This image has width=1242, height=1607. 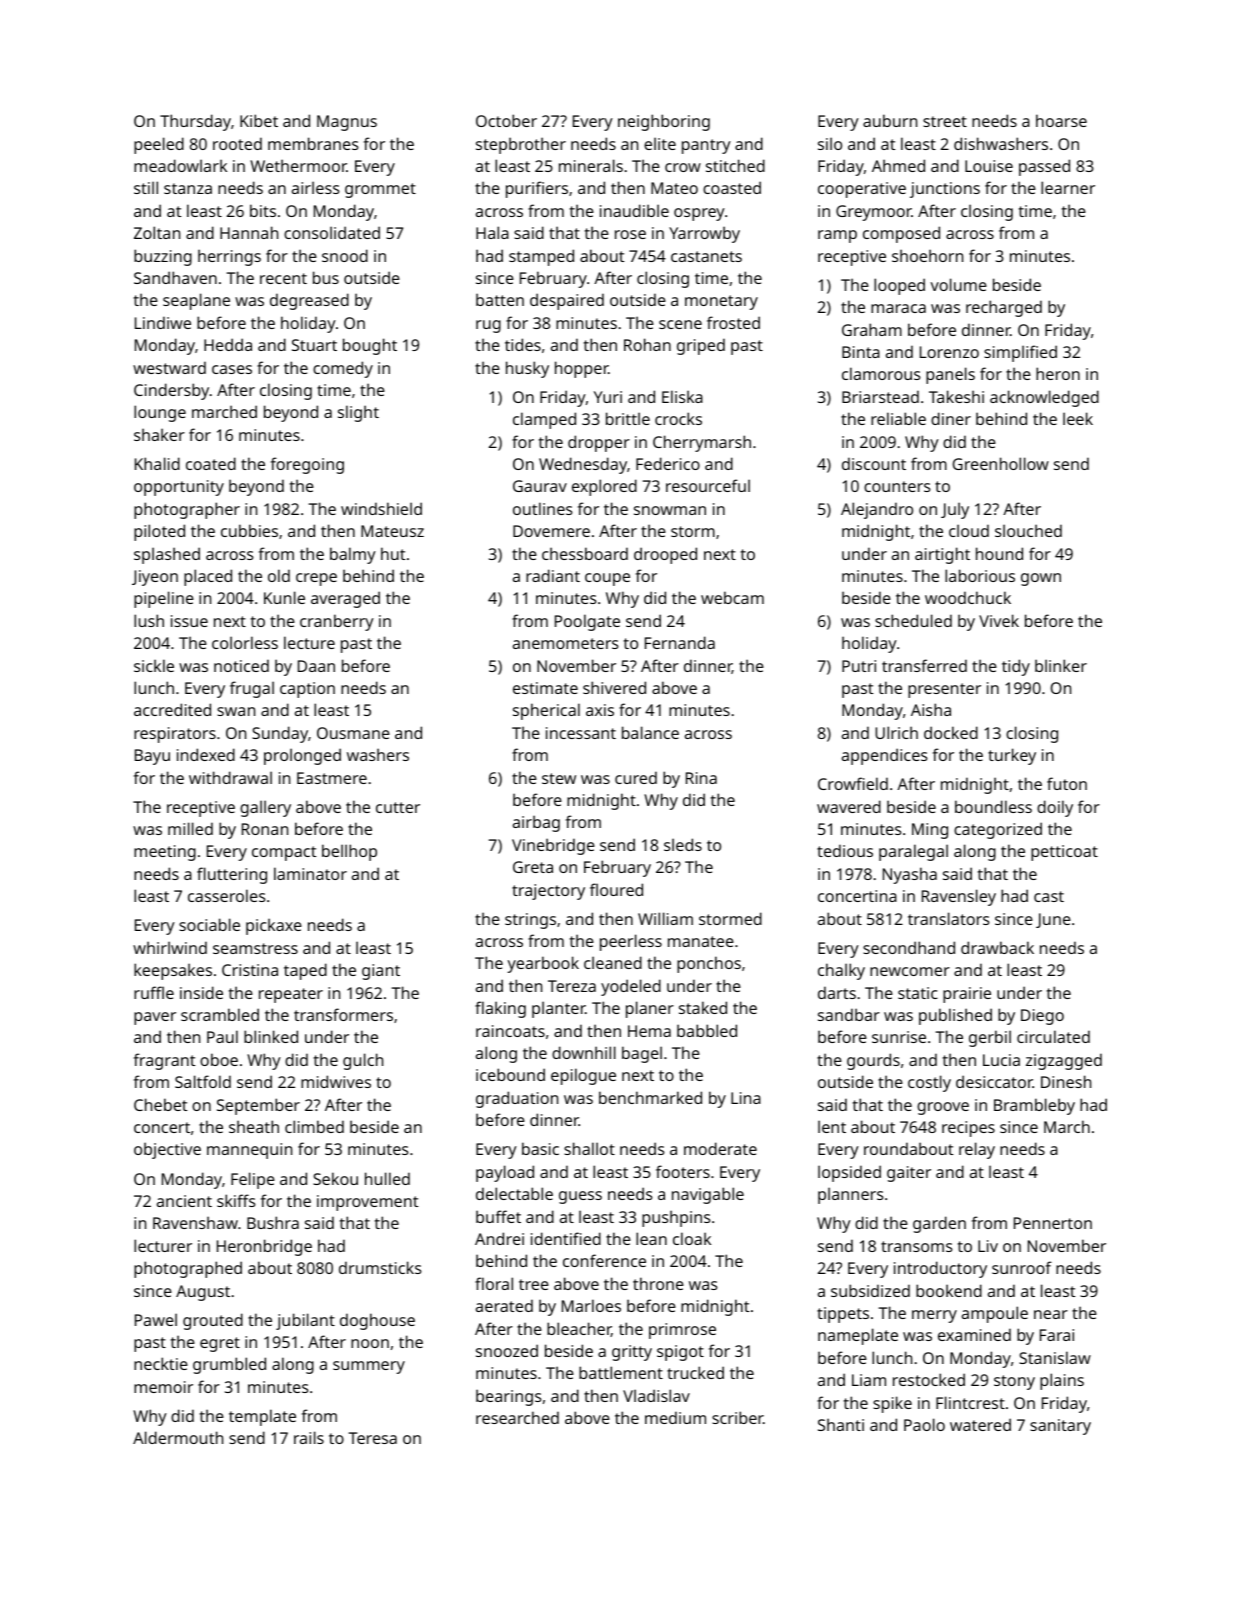 I want to click on neighboring, so click(x=664, y=122).
